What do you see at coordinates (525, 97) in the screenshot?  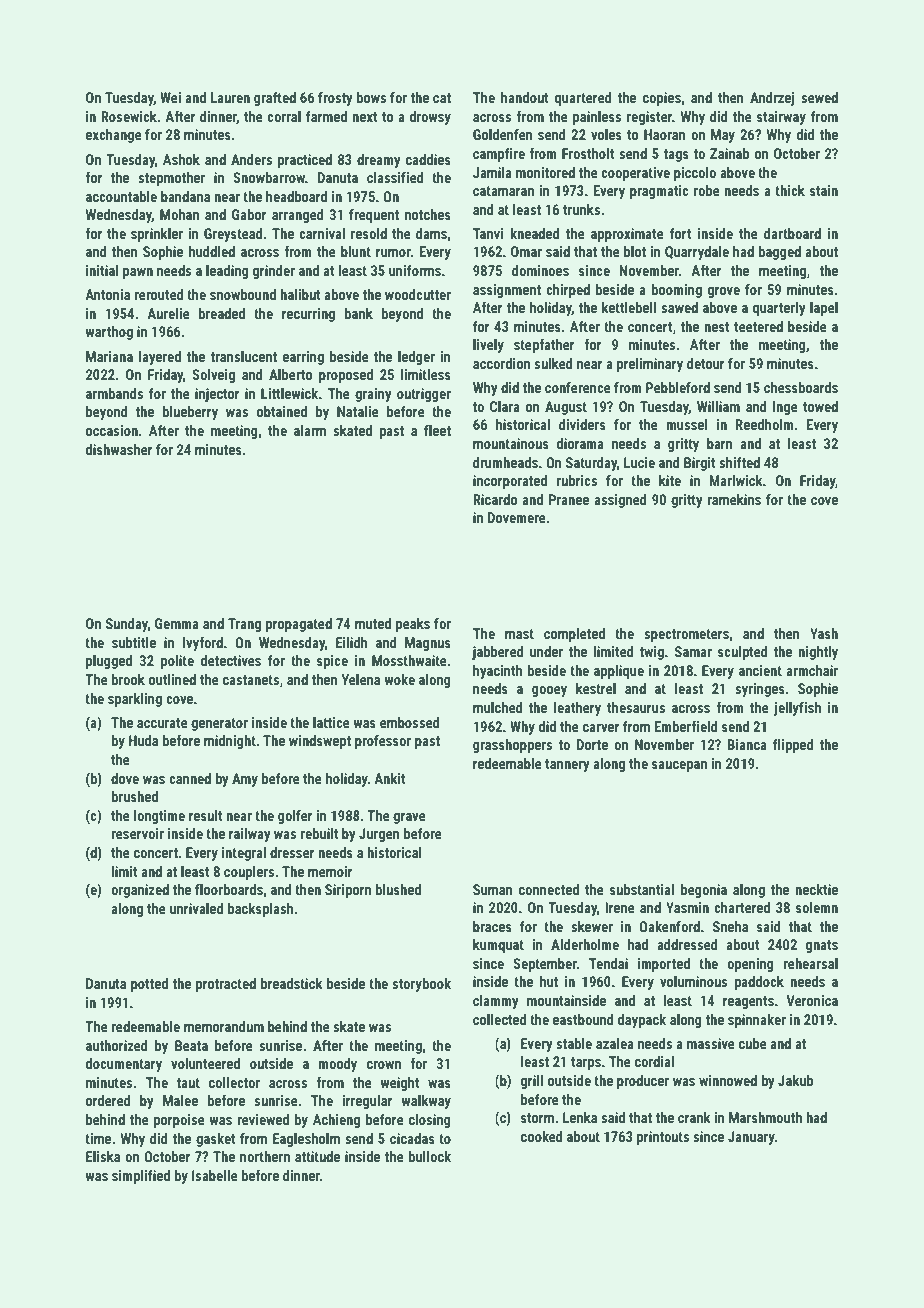 I see `handout` at bounding box center [525, 97].
